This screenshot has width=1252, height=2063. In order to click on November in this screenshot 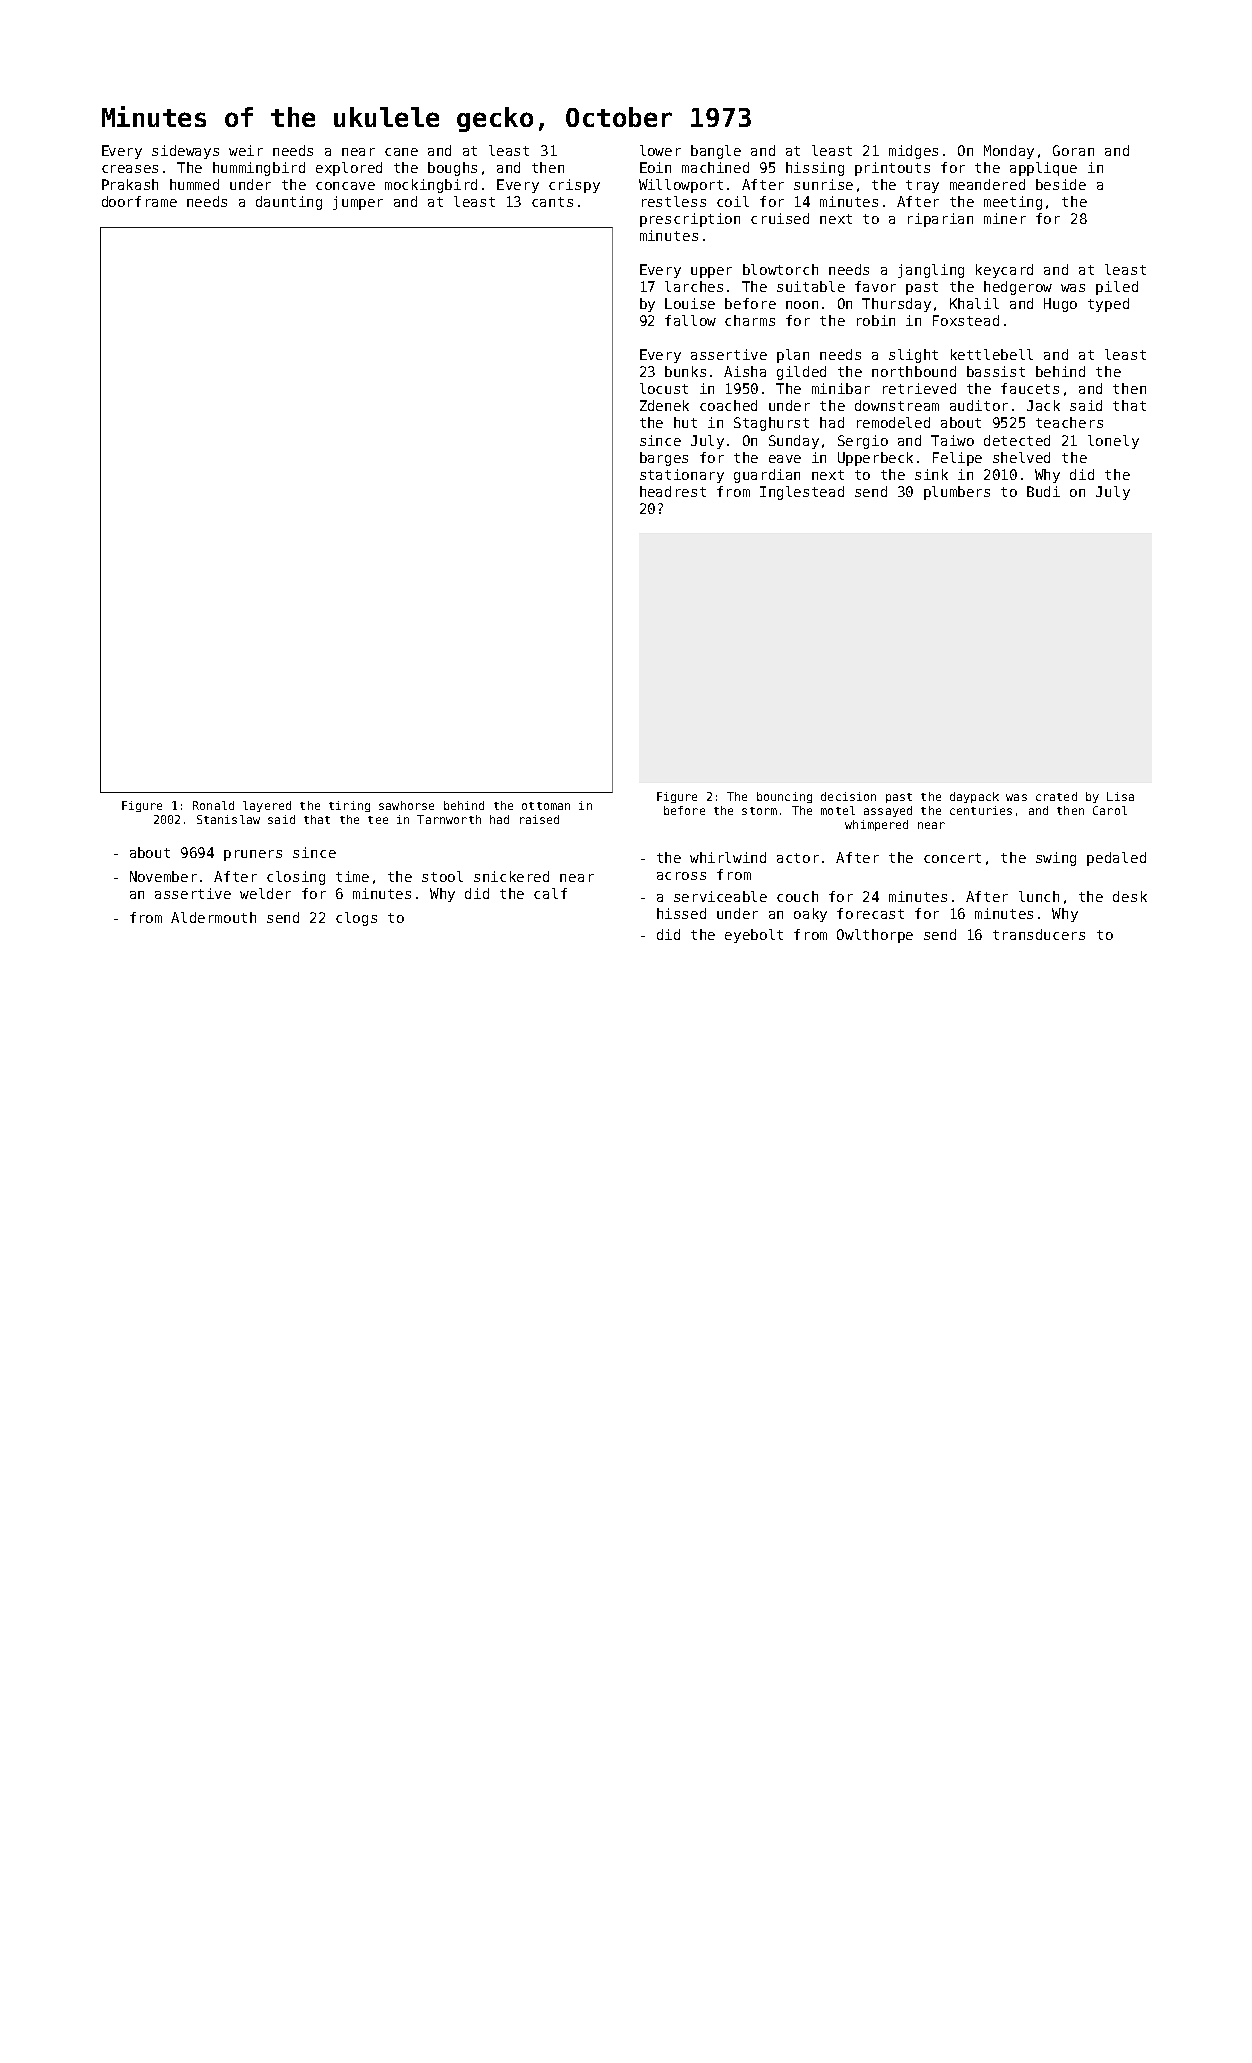, I will do `click(163, 876)`.
